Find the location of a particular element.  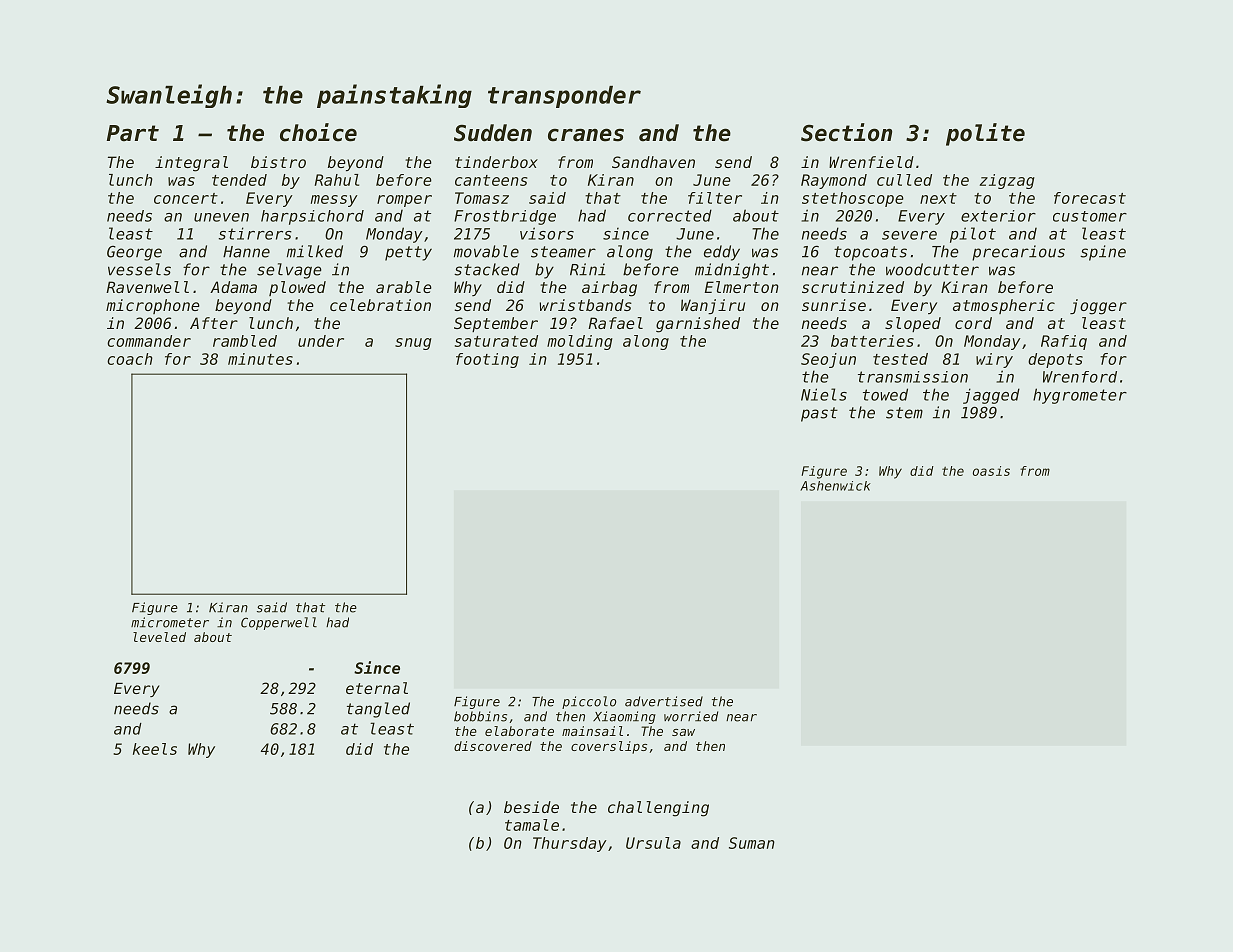

choice is located at coordinates (318, 132).
